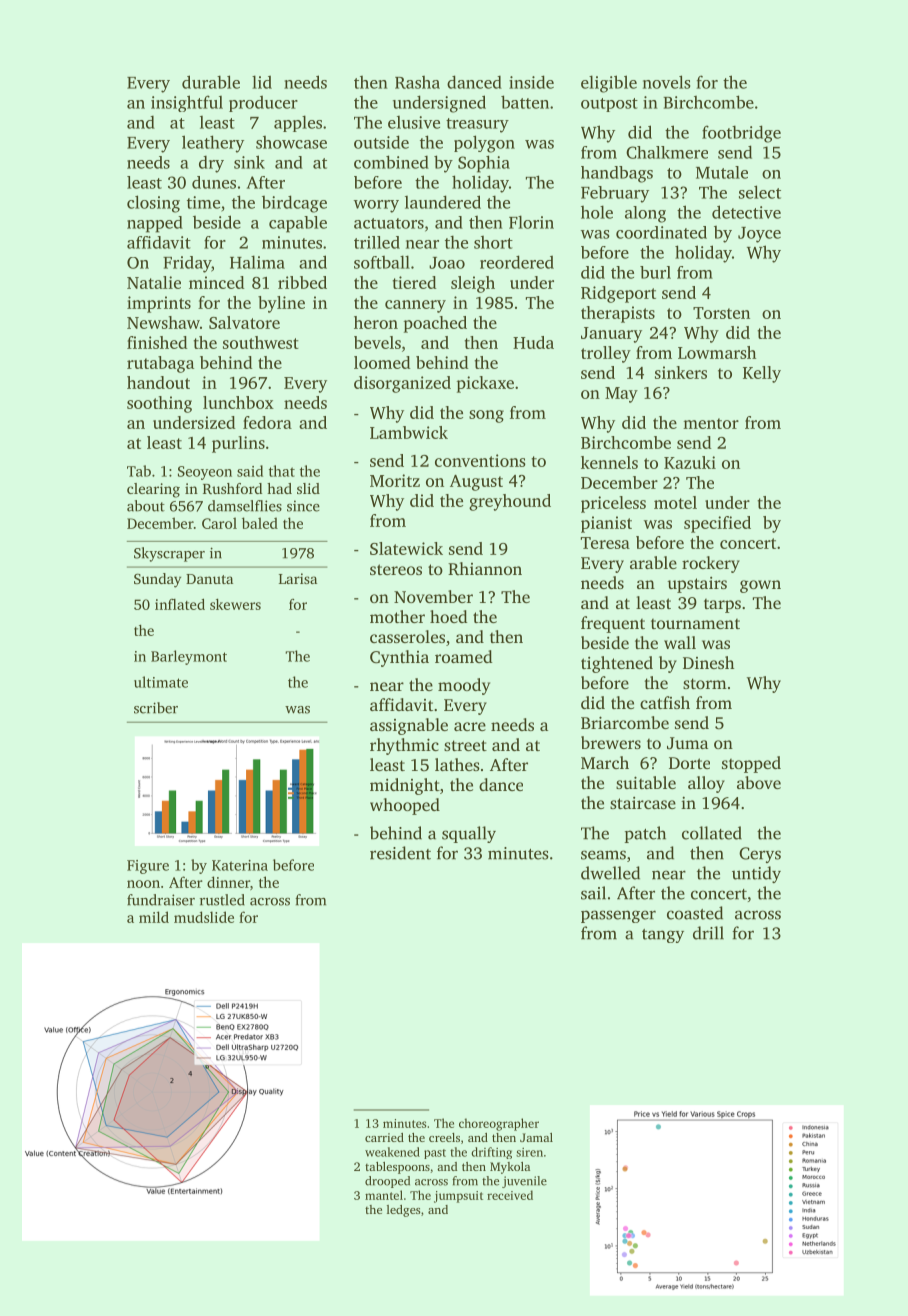  Describe the element at coordinates (741, 134) in the screenshot. I see `footbridge` at that location.
